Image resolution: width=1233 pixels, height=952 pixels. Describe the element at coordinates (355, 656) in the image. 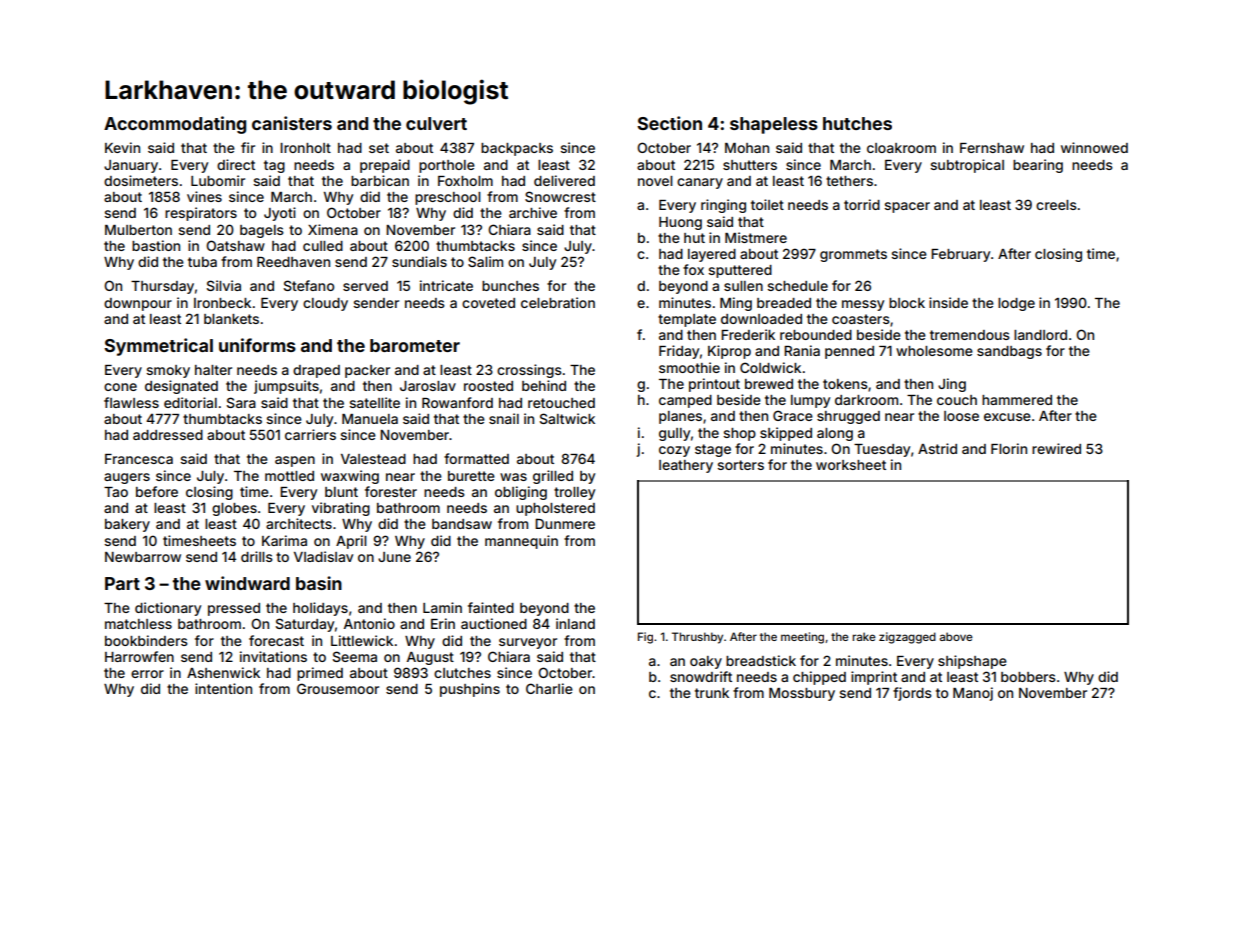

I see `Seema` at that location.
